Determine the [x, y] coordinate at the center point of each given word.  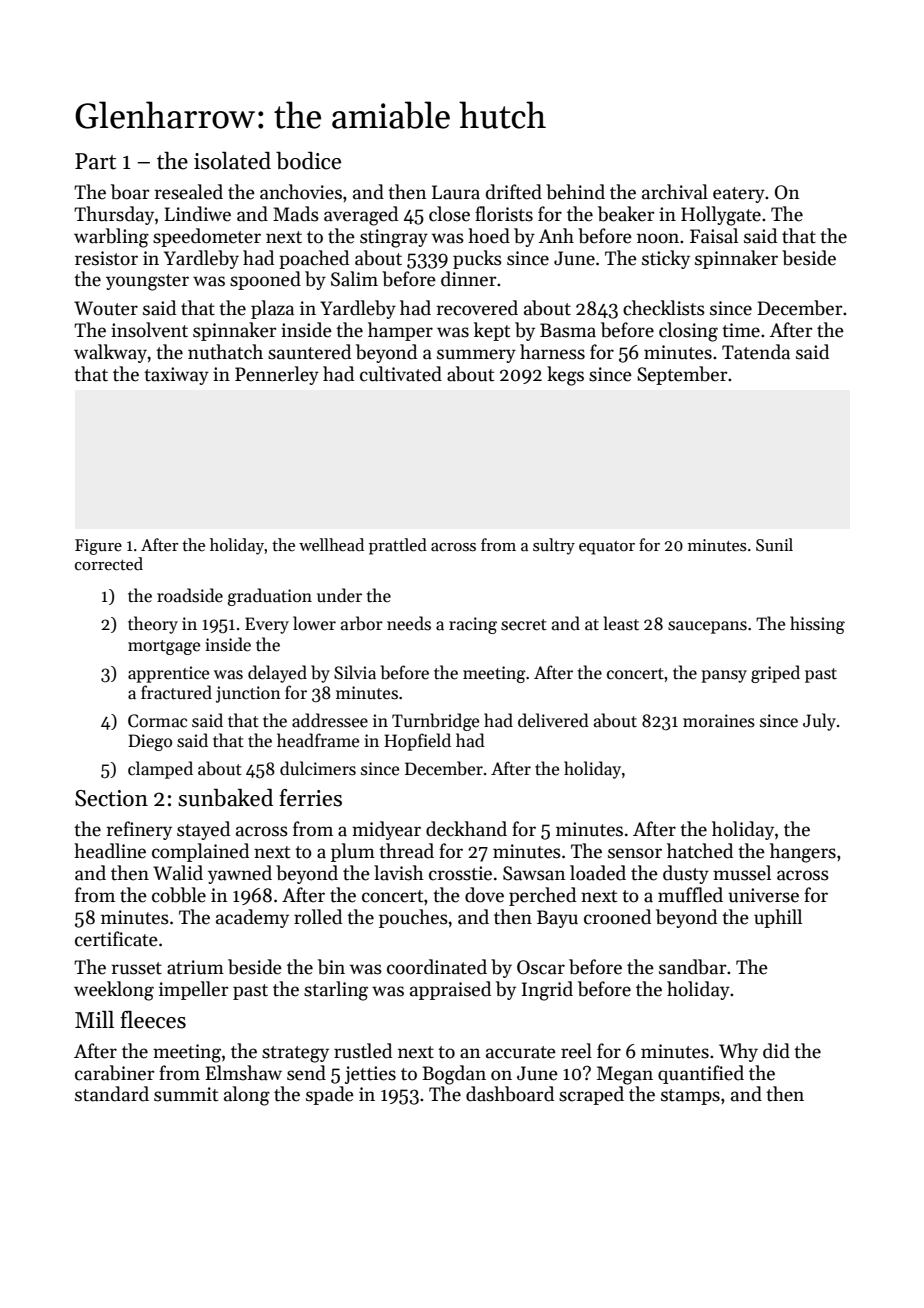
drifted [514, 192]
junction [248, 694]
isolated [232, 161]
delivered [553, 720]
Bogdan [454, 1075]
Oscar [541, 967]
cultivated [401, 374]
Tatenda [756, 352]
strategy [295, 1054]
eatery [739, 195]
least [621, 623]
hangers [803, 853]
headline [110, 851]
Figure [98, 547]
